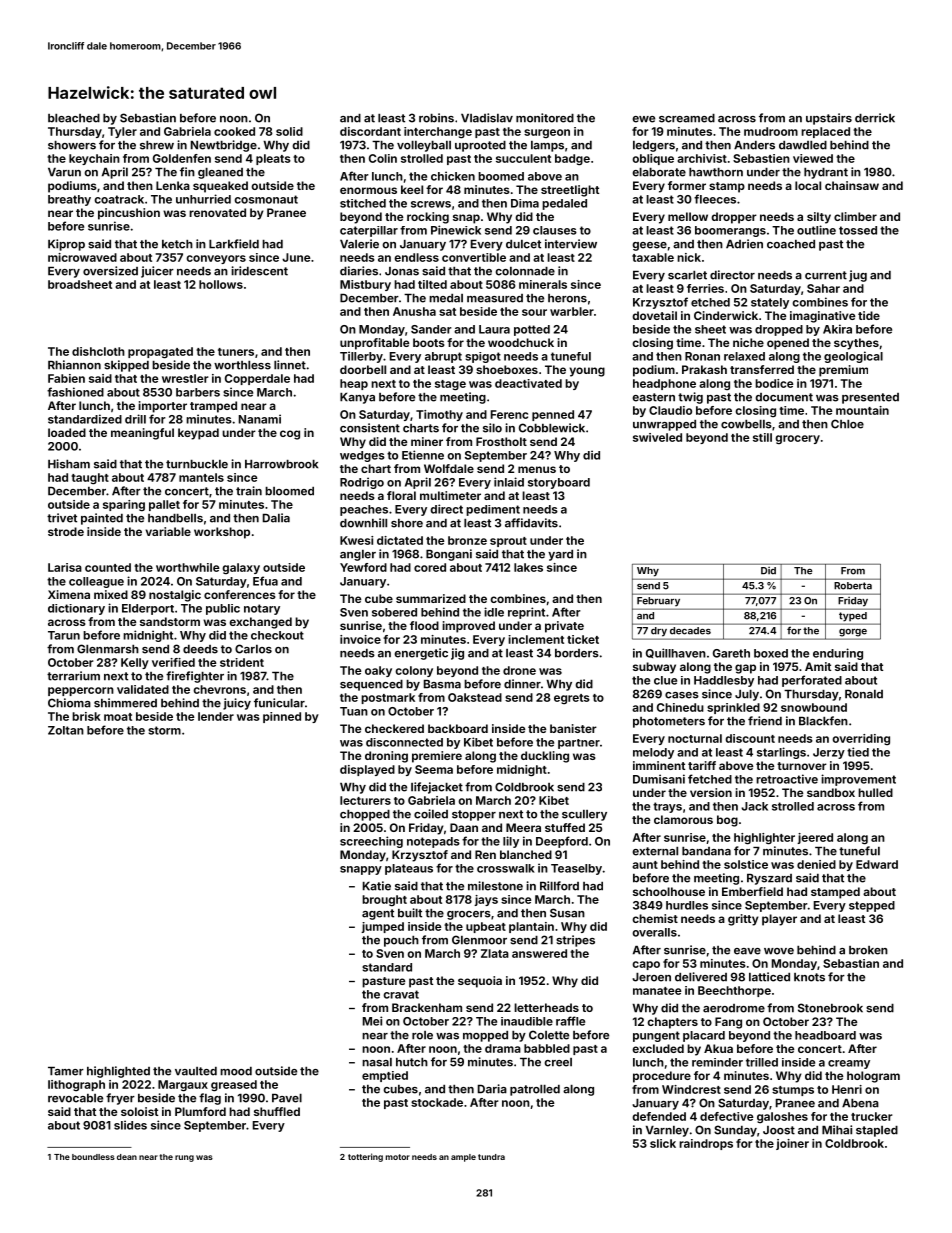 The height and width of the image is (1233, 952). Describe the element at coordinates (289, 131) in the image. I see `solid` at that location.
